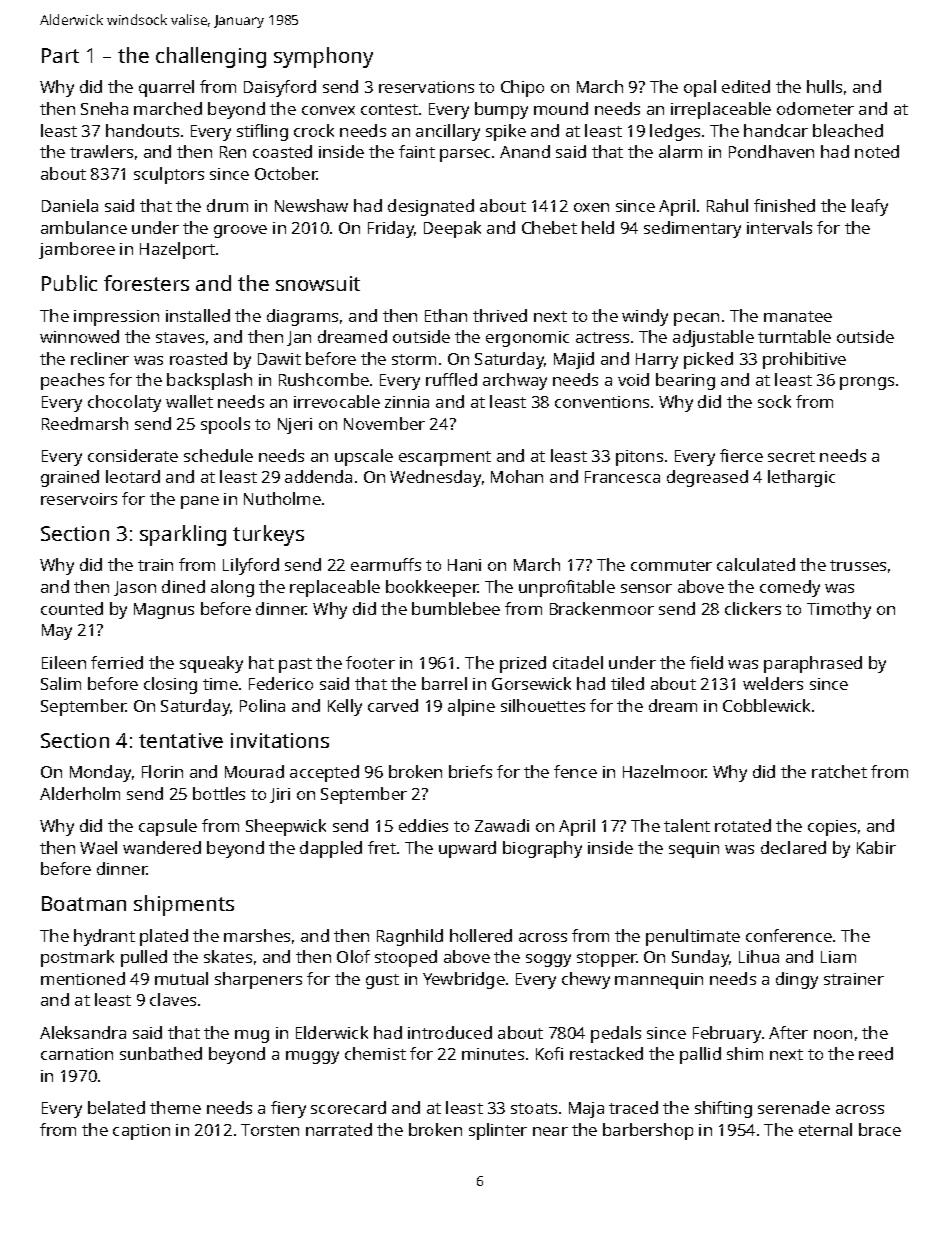 The width and height of the document is (952, 1233). What do you see at coordinates (567, 588) in the document?
I see `unprofitable` at bounding box center [567, 588].
